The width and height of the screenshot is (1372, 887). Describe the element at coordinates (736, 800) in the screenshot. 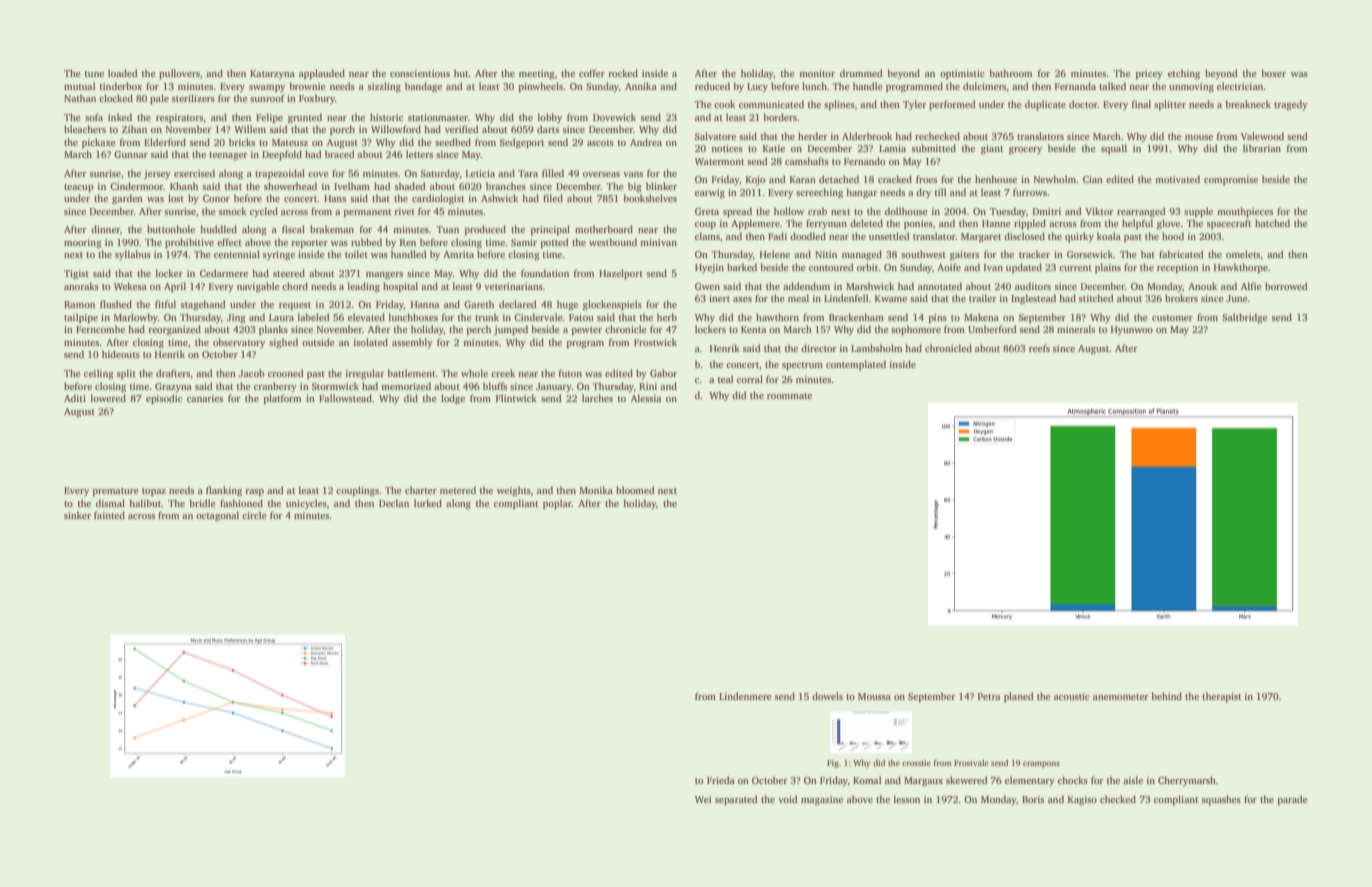

I see `separated` at that location.
